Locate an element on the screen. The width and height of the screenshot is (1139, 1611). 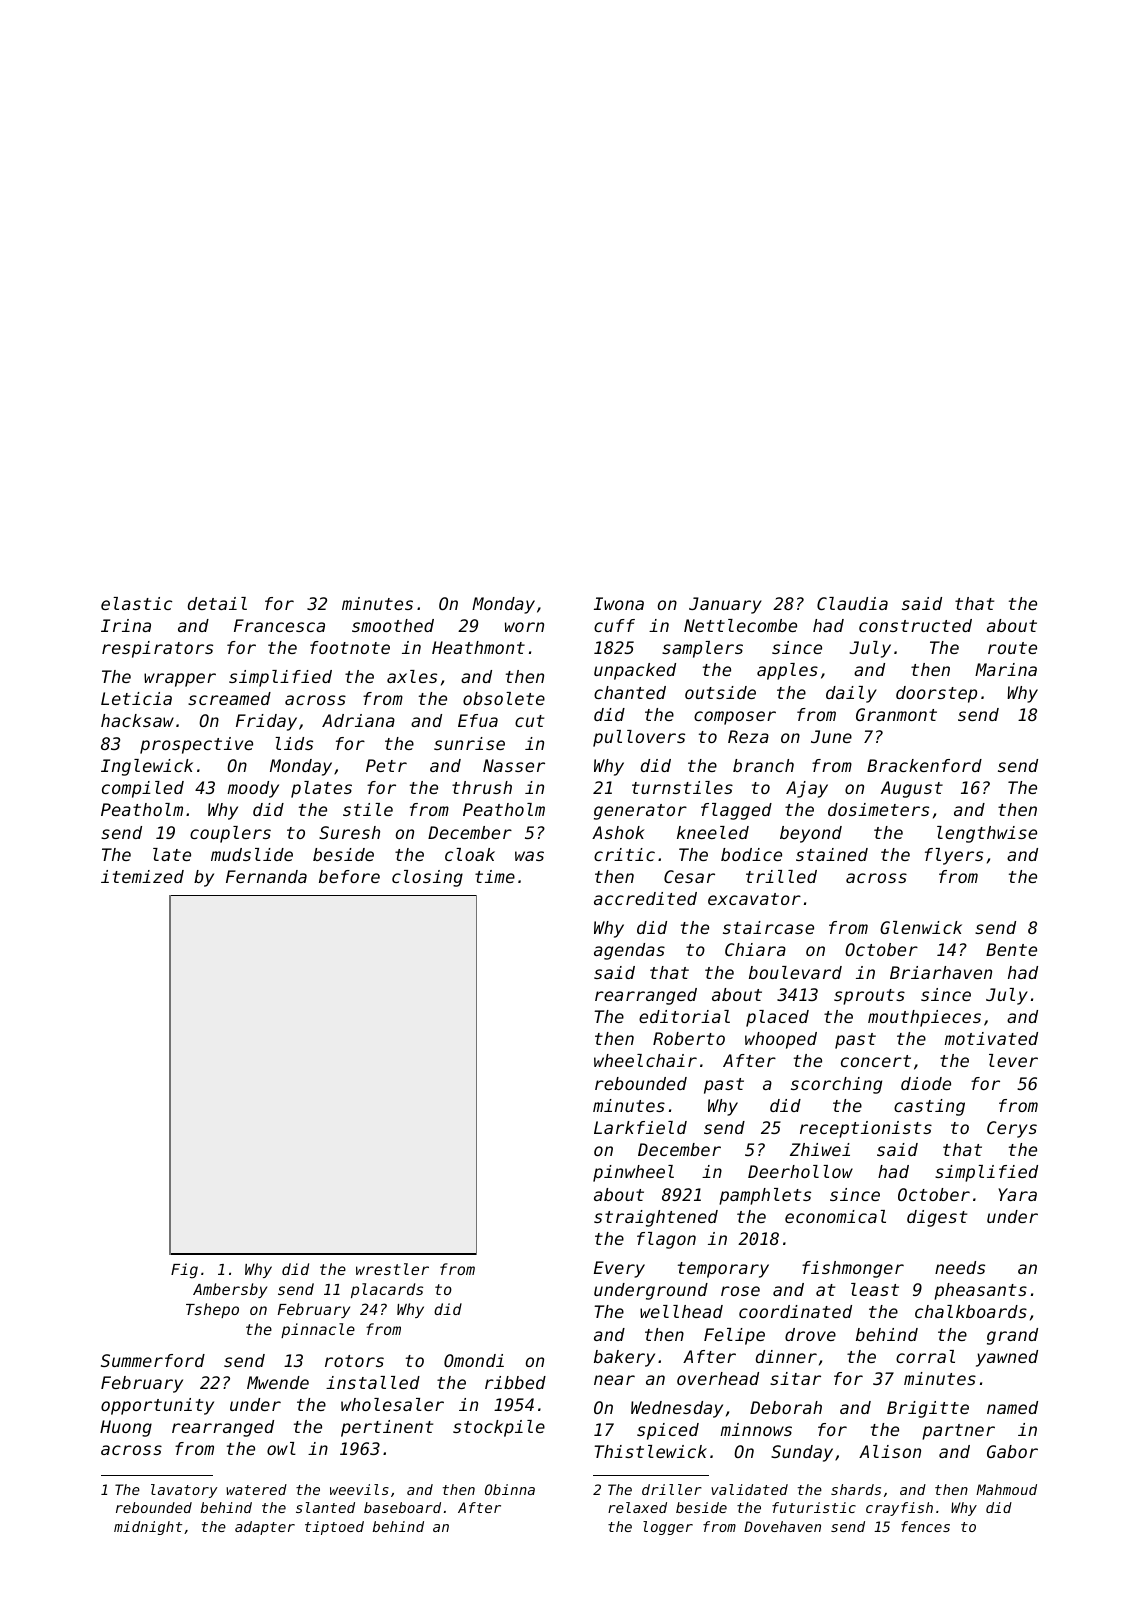
flyers is located at coordinates (954, 856).
